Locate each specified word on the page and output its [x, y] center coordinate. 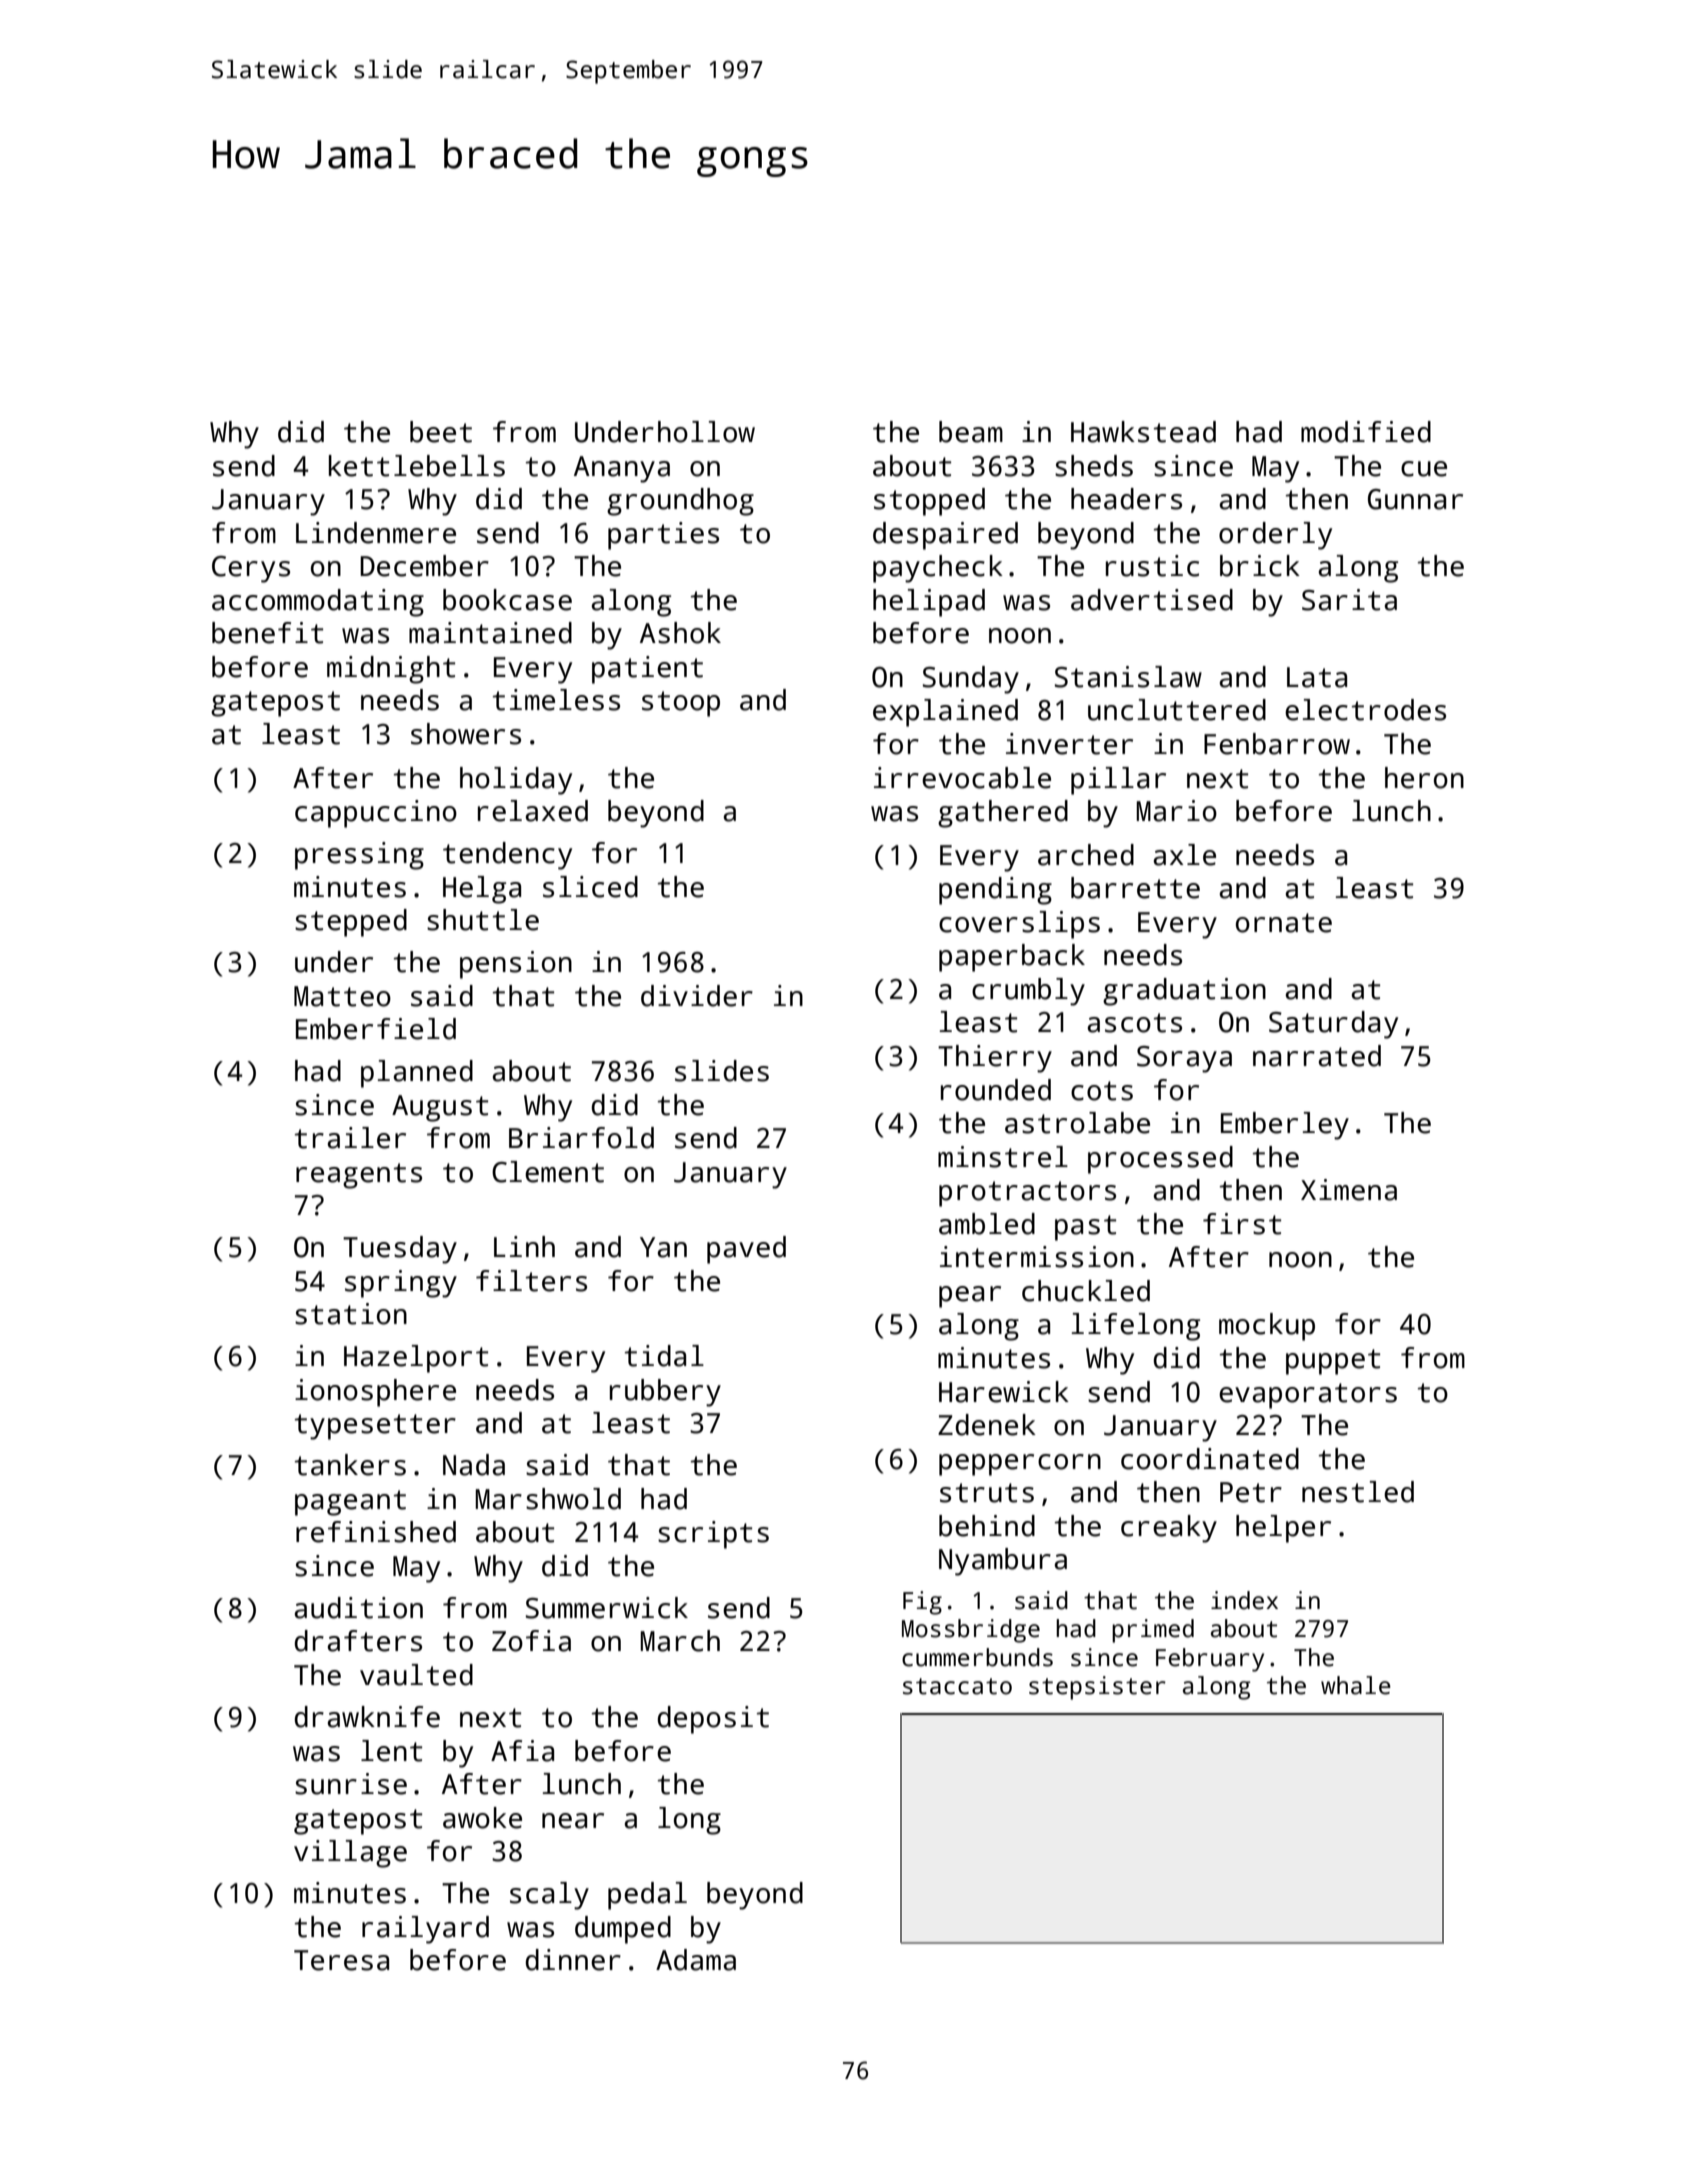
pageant [350, 1503]
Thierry [995, 1059]
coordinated [1210, 1459]
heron [1424, 778]
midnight [391, 670]
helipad [929, 603]
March [680, 1641]
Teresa [341, 1960]
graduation [1184, 992]
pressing [359, 856]
